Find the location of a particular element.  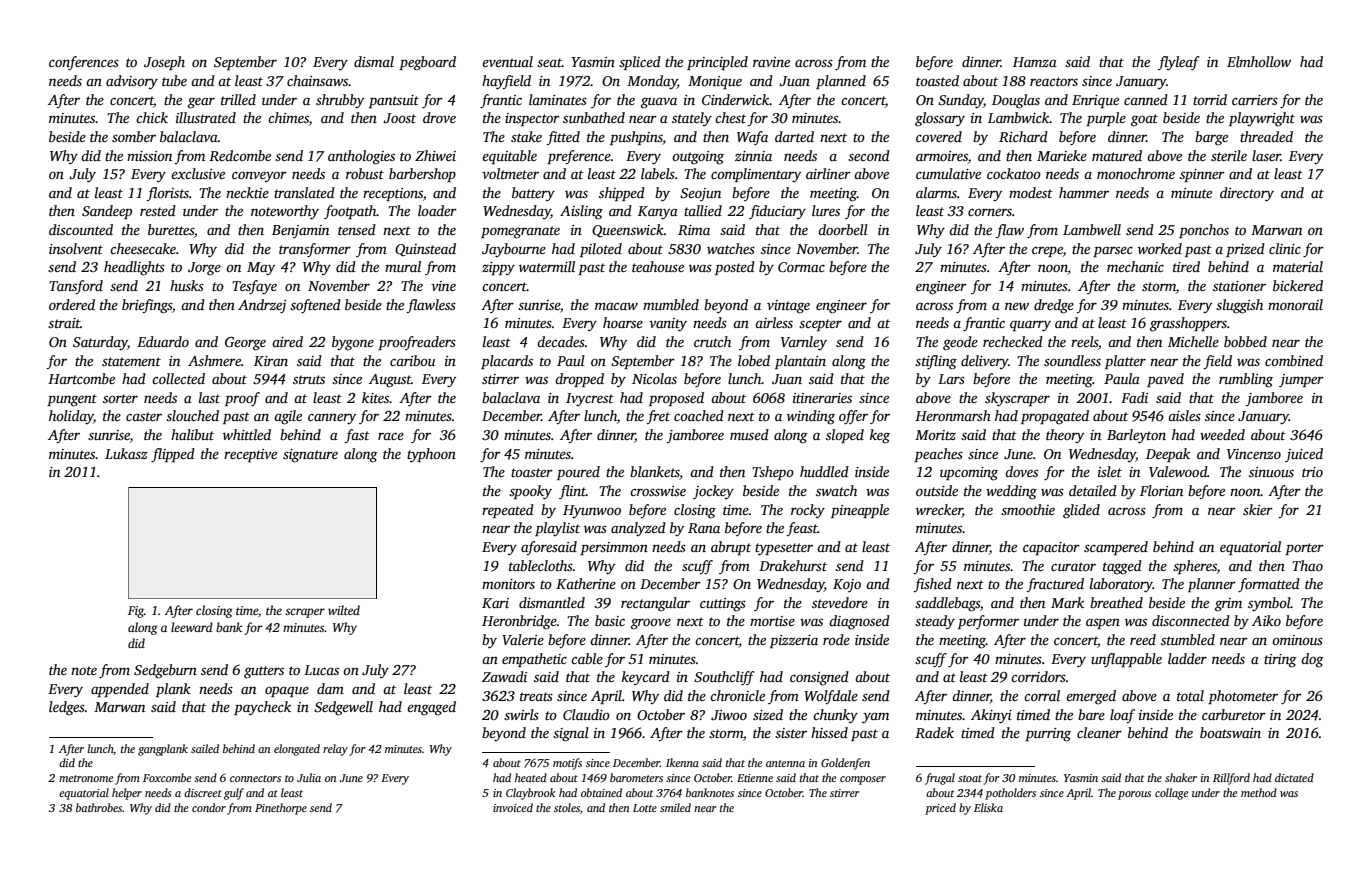

darted is located at coordinates (794, 136).
